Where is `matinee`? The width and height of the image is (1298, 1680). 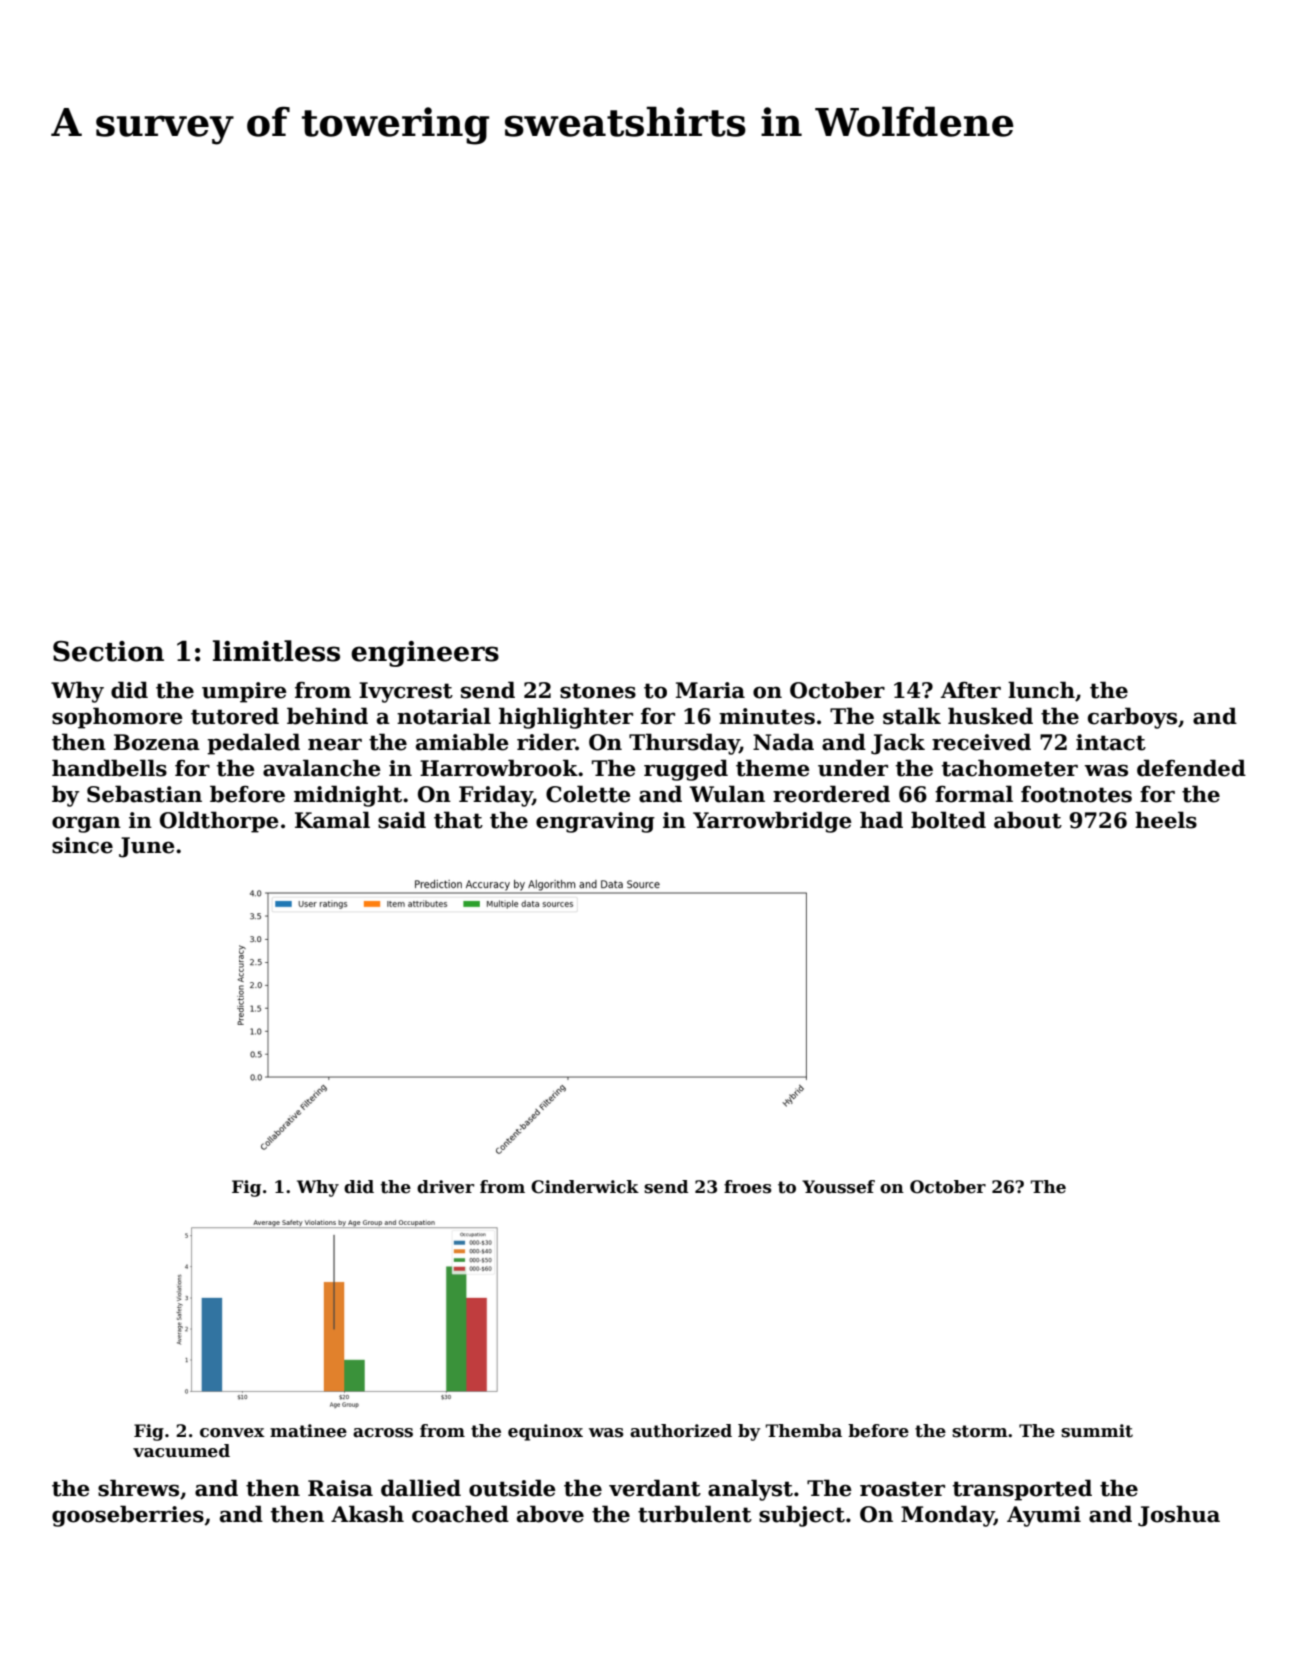 matinee is located at coordinates (308, 1431).
